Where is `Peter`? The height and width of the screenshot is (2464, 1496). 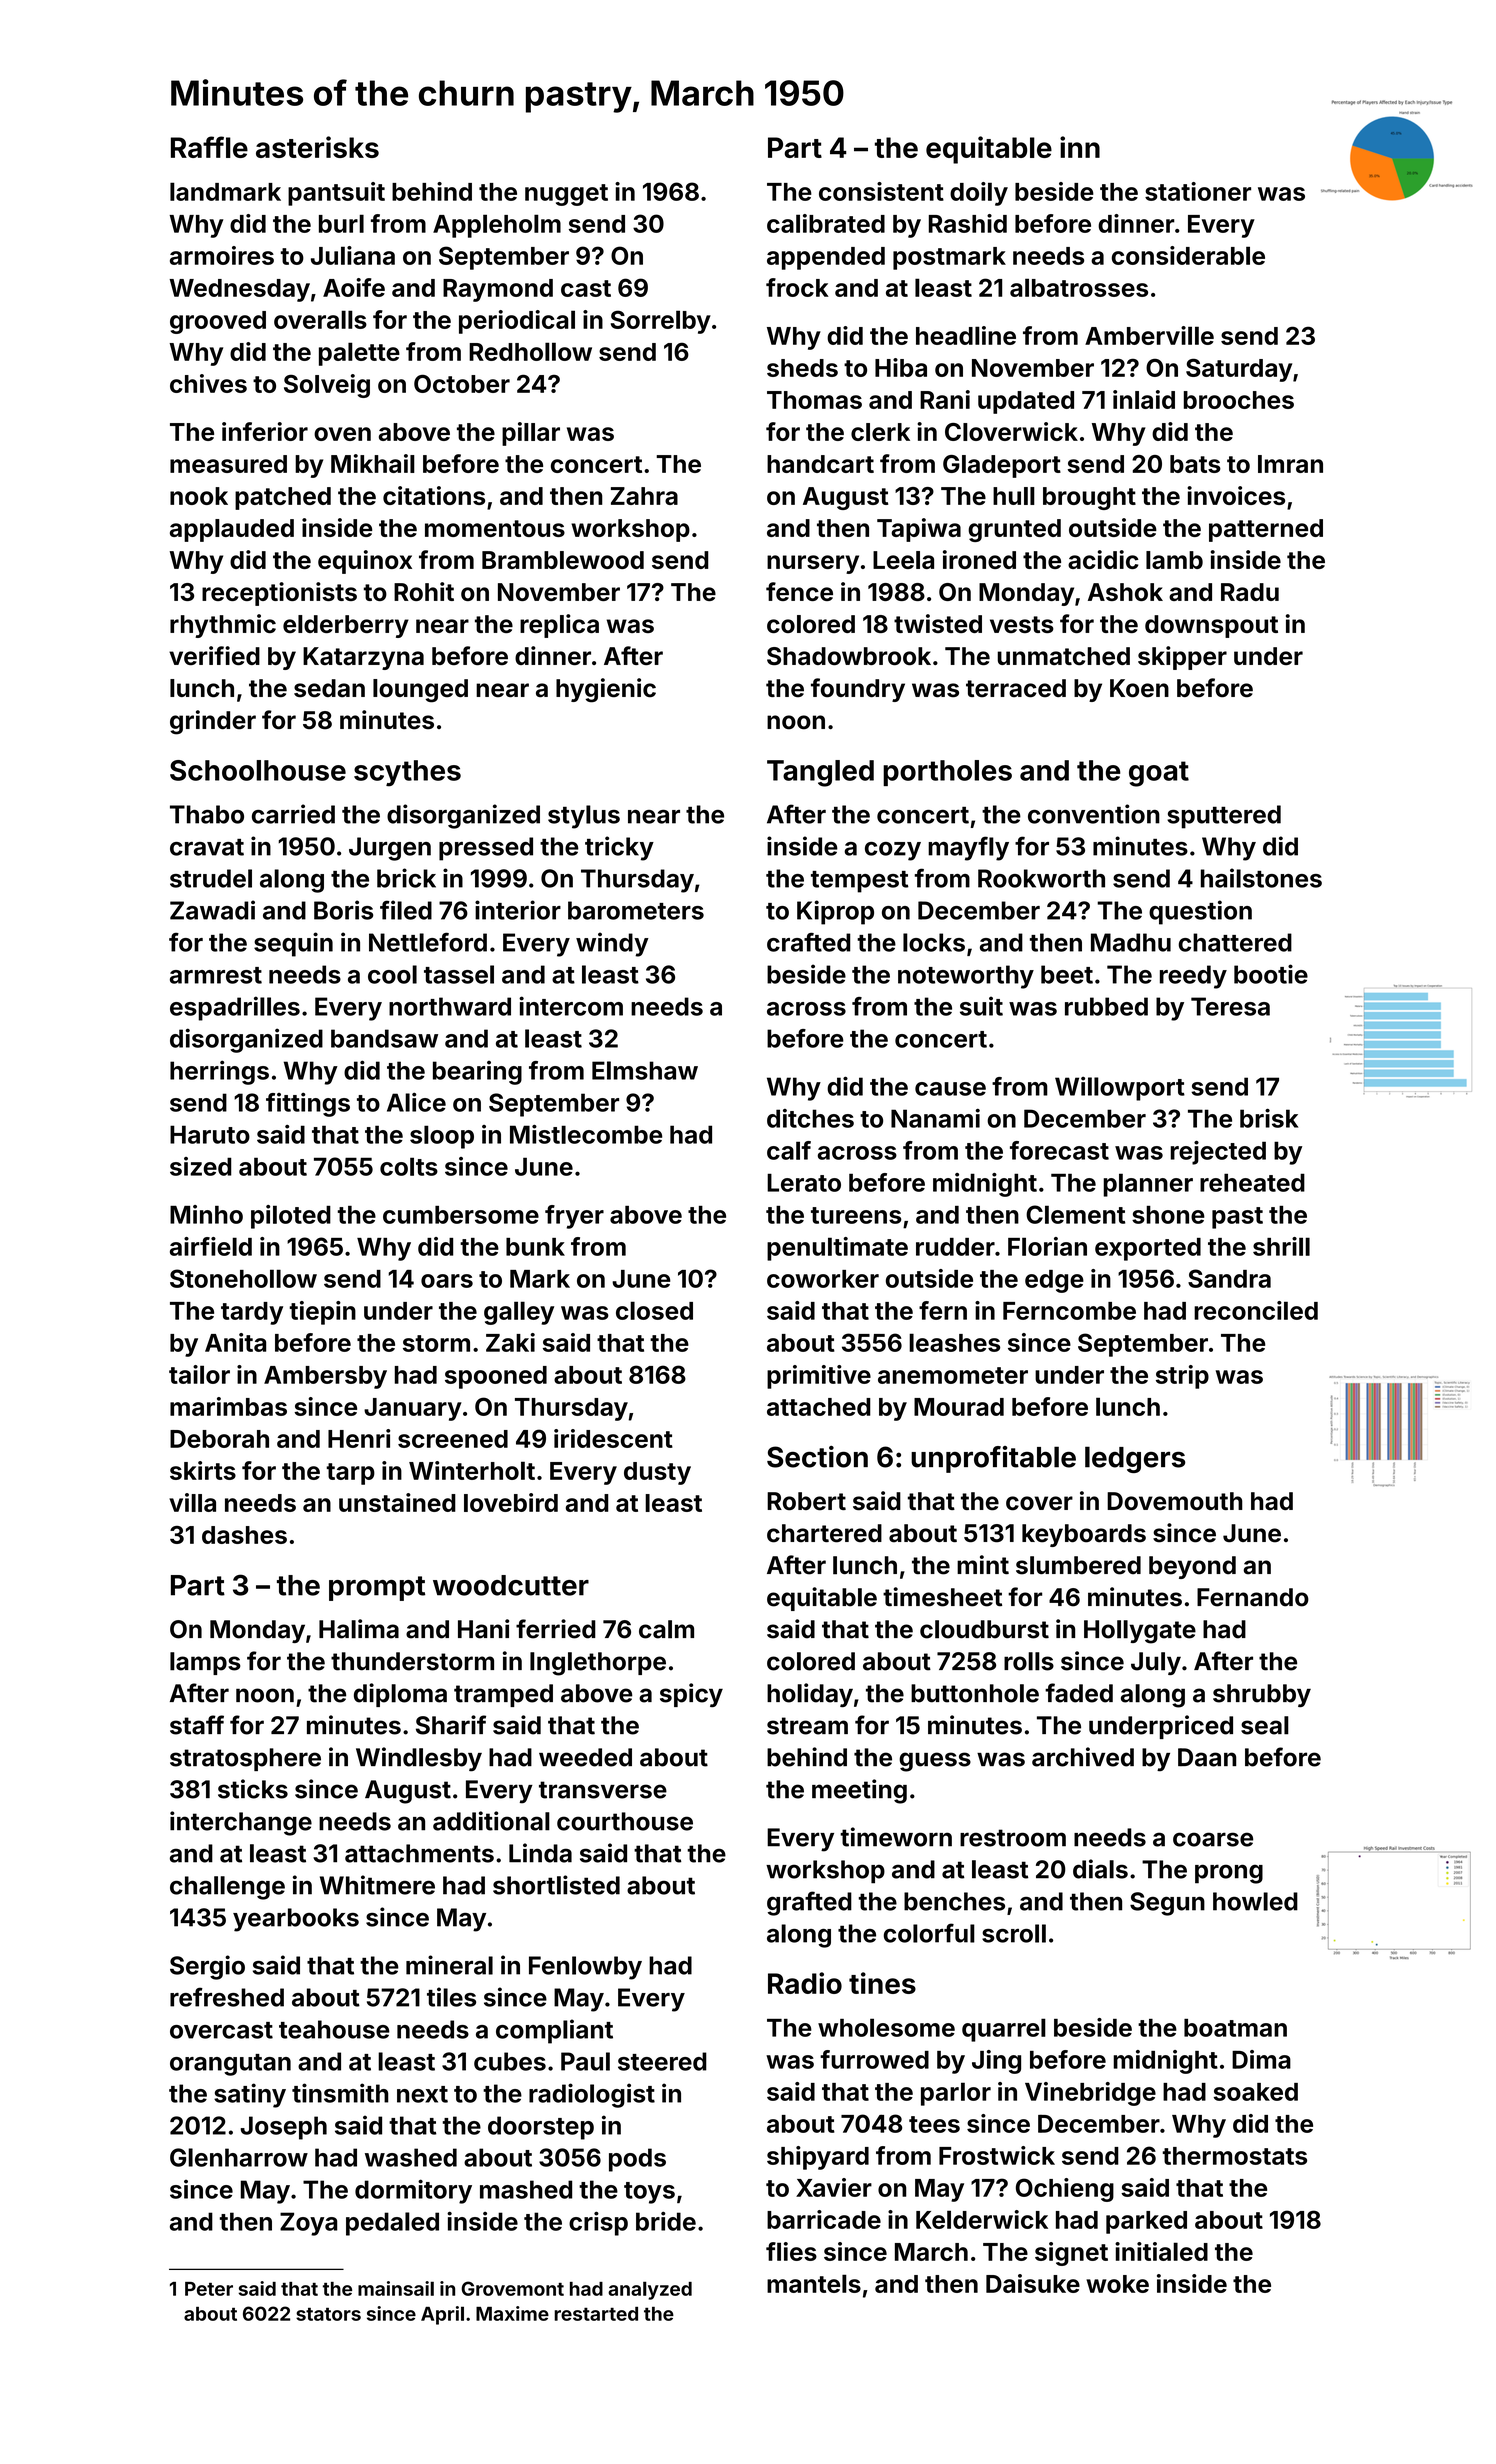
Peter is located at coordinates (209, 2289).
